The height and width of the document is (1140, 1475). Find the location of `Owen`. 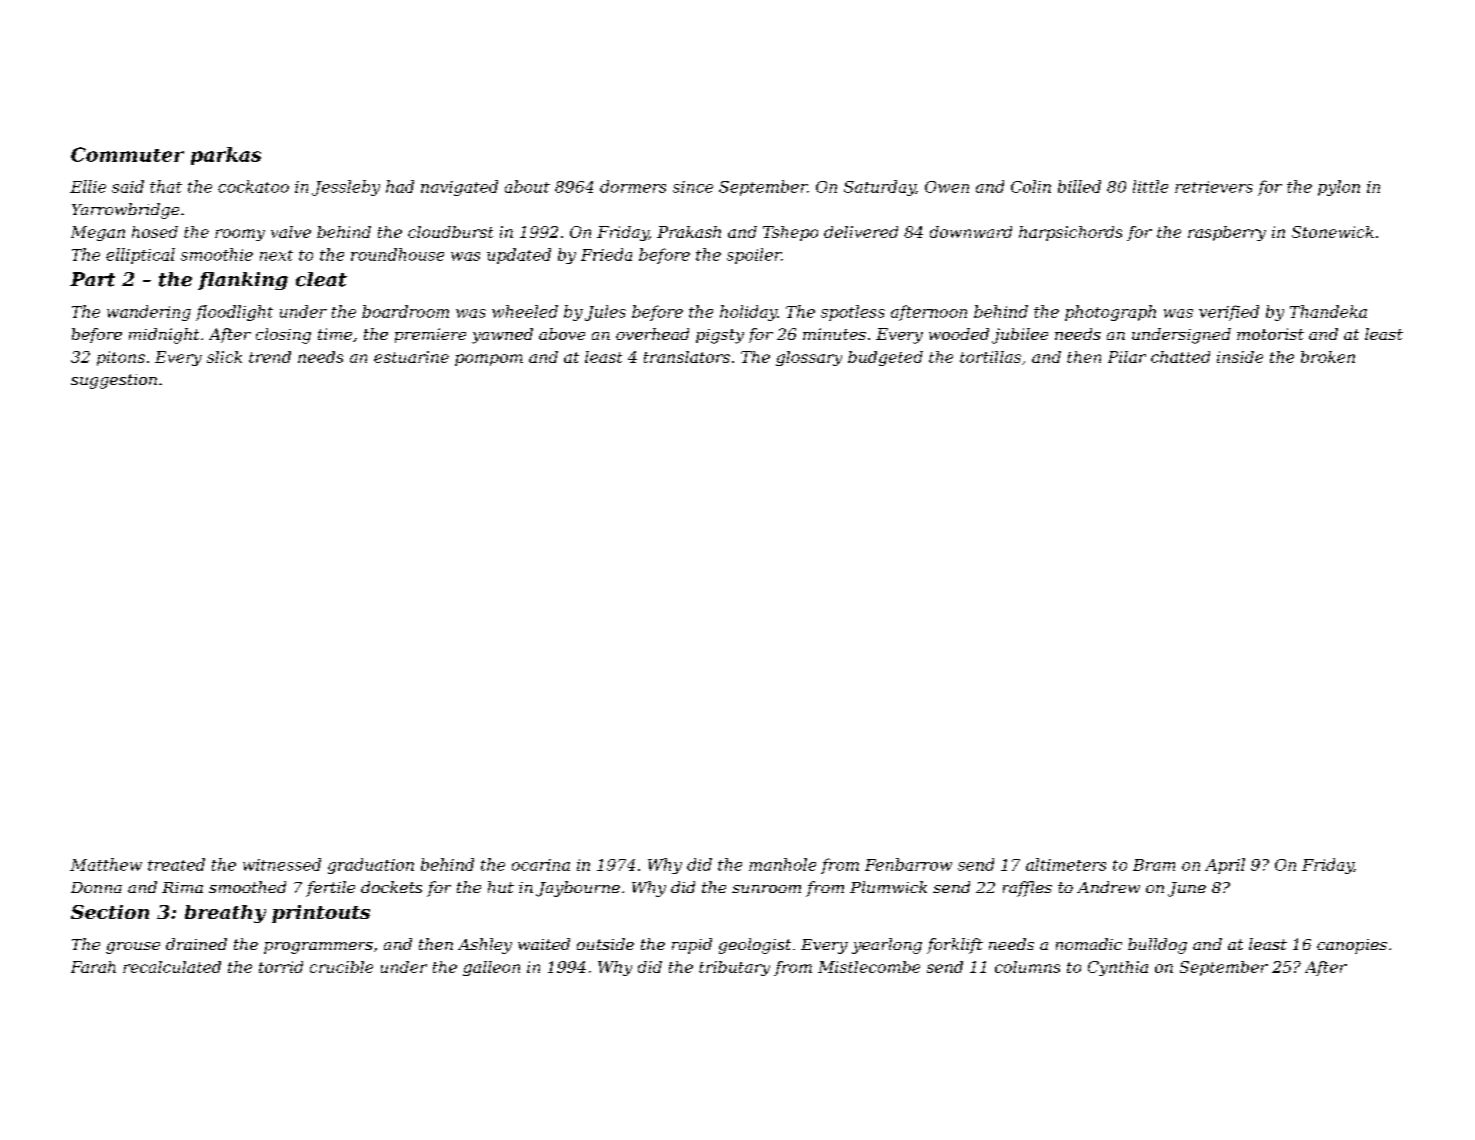

Owen is located at coordinates (947, 187).
